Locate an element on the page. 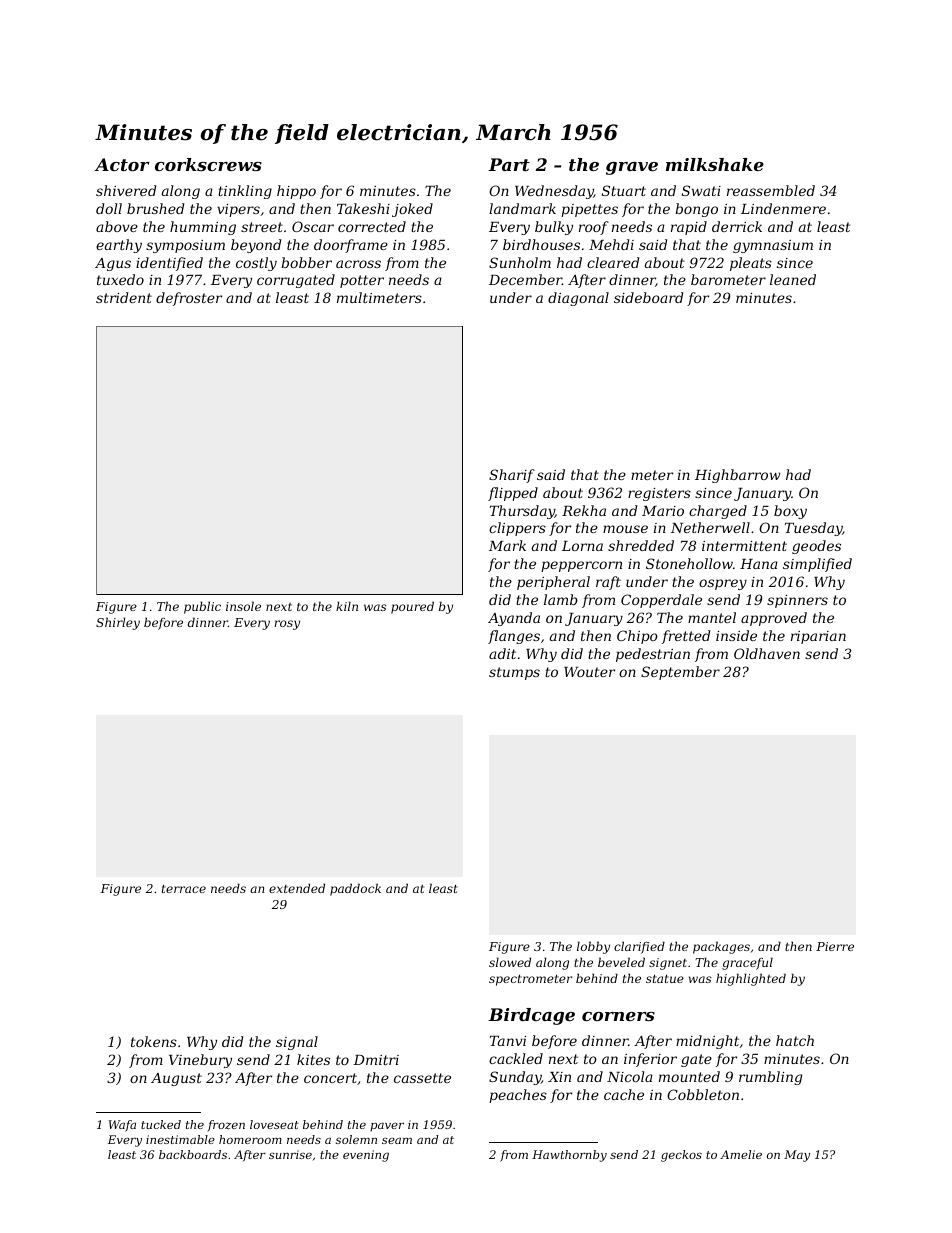 The height and width of the page is (1233, 952). pleats is located at coordinates (751, 264).
